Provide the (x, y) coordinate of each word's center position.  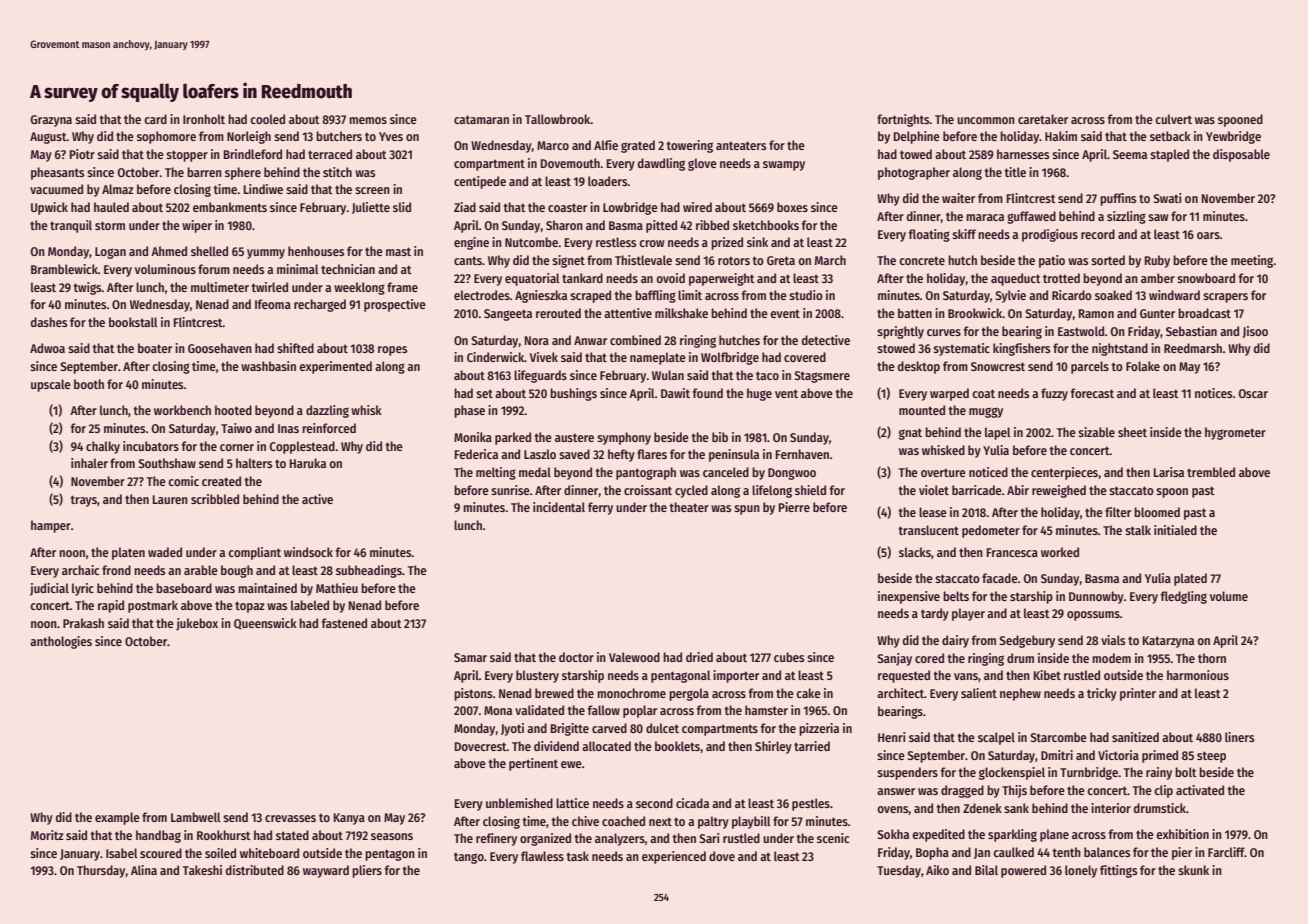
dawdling (661, 164)
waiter (958, 198)
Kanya (349, 819)
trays (84, 501)
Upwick (49, 208)
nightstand (1120, 349)
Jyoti (512, 729)
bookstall (133, 322)
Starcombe (1058, 737)
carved (609, 728)
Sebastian (1191, 331)
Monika (473, 437)
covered (805, 357)
